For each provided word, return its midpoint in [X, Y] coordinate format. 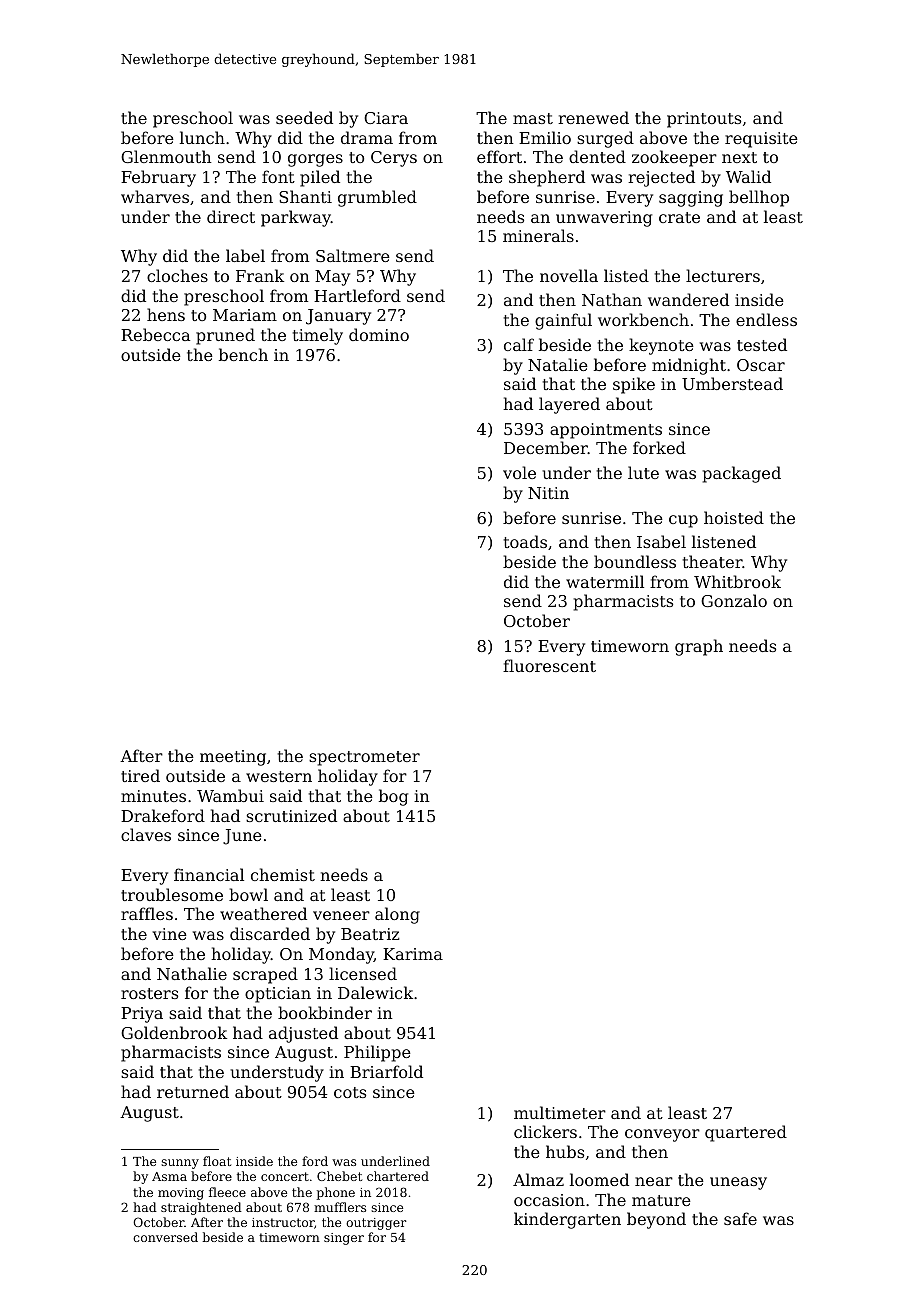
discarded [270, 933]
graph [699, 647]
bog [393, 797]
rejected [661, 178]
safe [740, 1218]
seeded [304, 117]
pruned [225, 336]
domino [379, 334]
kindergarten [567, 1220]
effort [499, 156]
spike [634, 385]
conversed [165, 1237]
